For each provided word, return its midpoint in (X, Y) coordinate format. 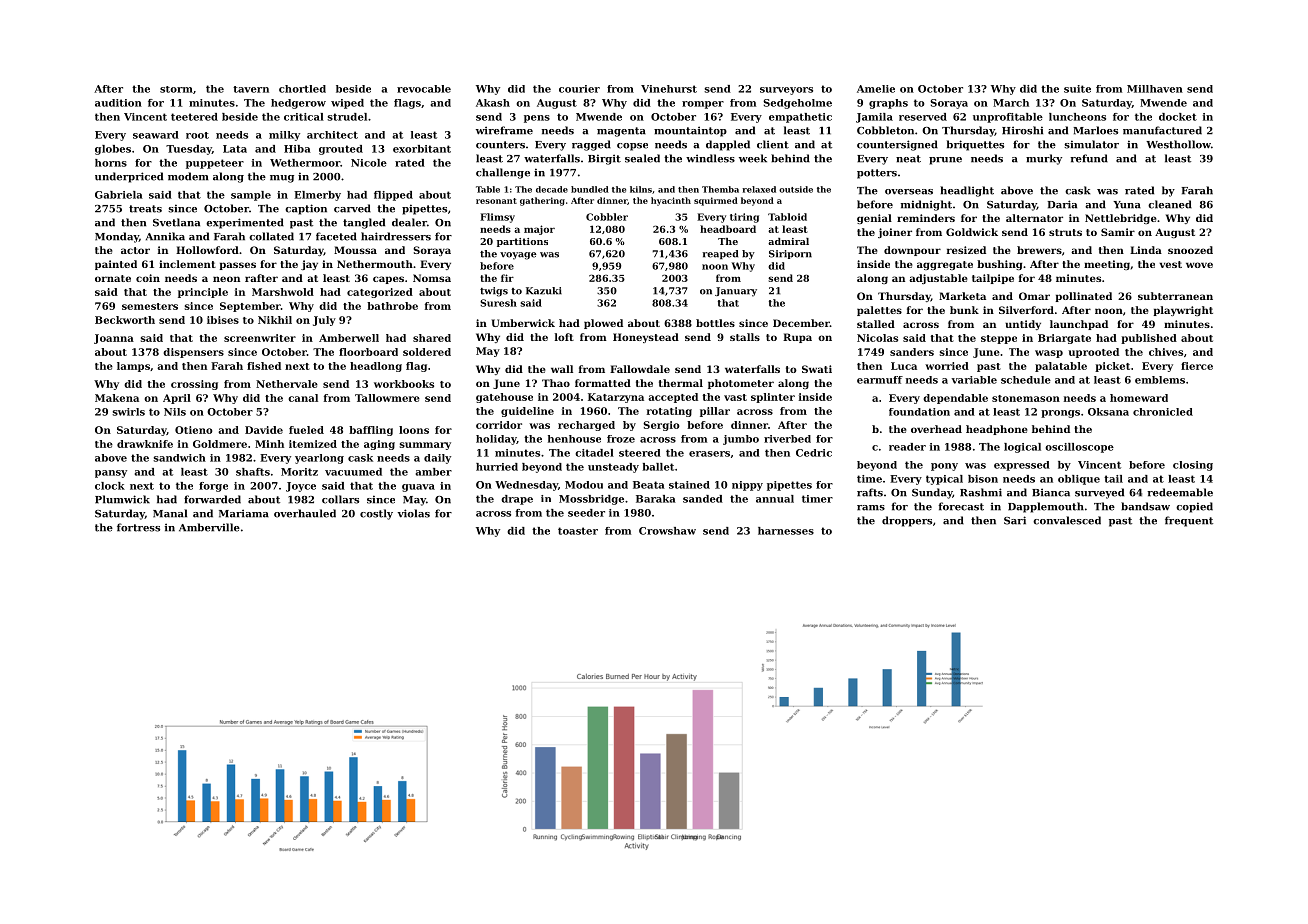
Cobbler (607, 217)
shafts (253, 472)
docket (1178, 117)
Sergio (661, 426)
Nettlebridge (1121, 219)
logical (1022, 448)
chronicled (1163, 412)
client (773, 144)
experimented (245, 223)
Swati (817, 369)
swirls (128, 412)
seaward (156, 135)
